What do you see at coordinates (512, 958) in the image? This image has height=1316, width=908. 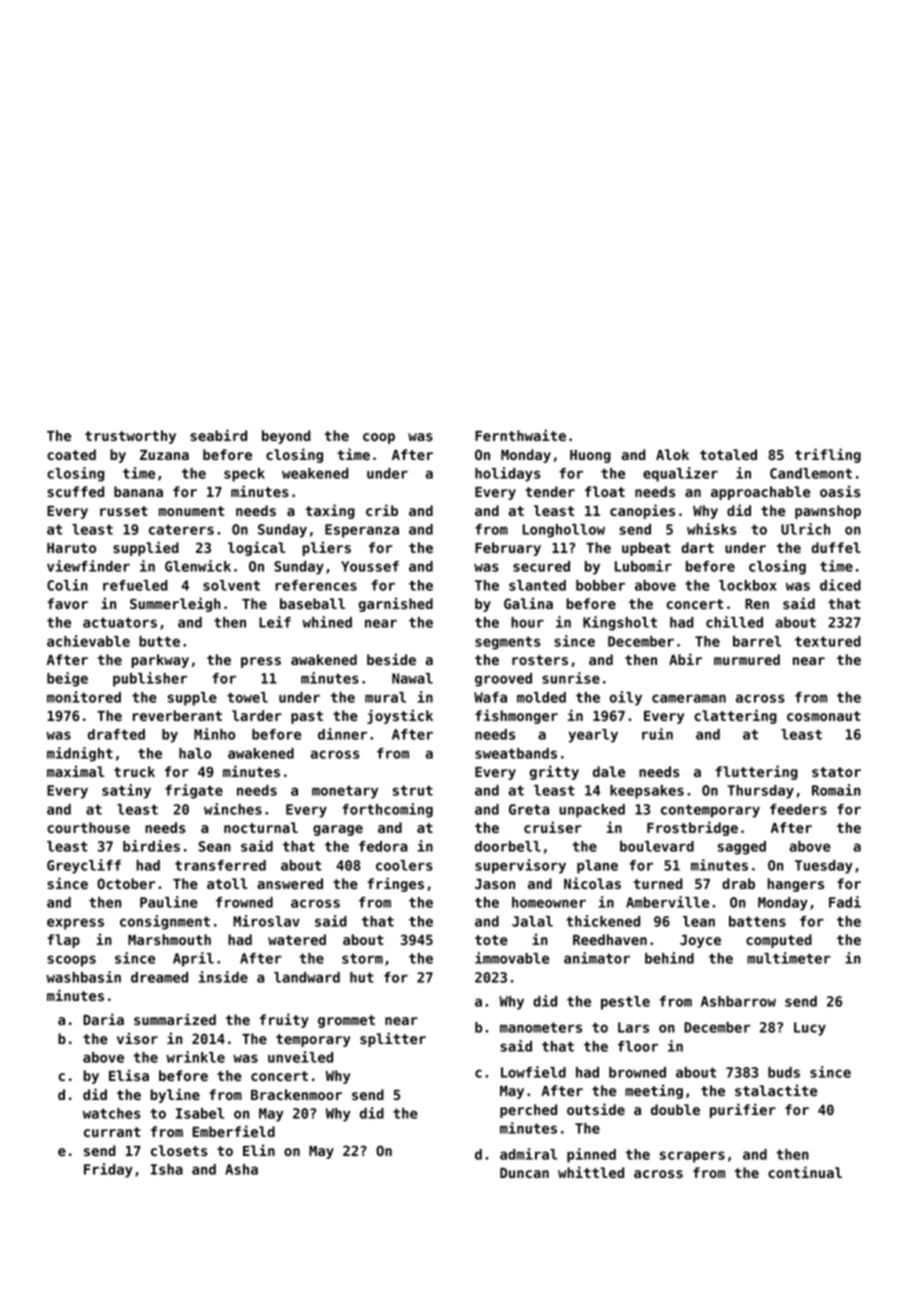 I see `immovable` at bounding box center [512, 958].
